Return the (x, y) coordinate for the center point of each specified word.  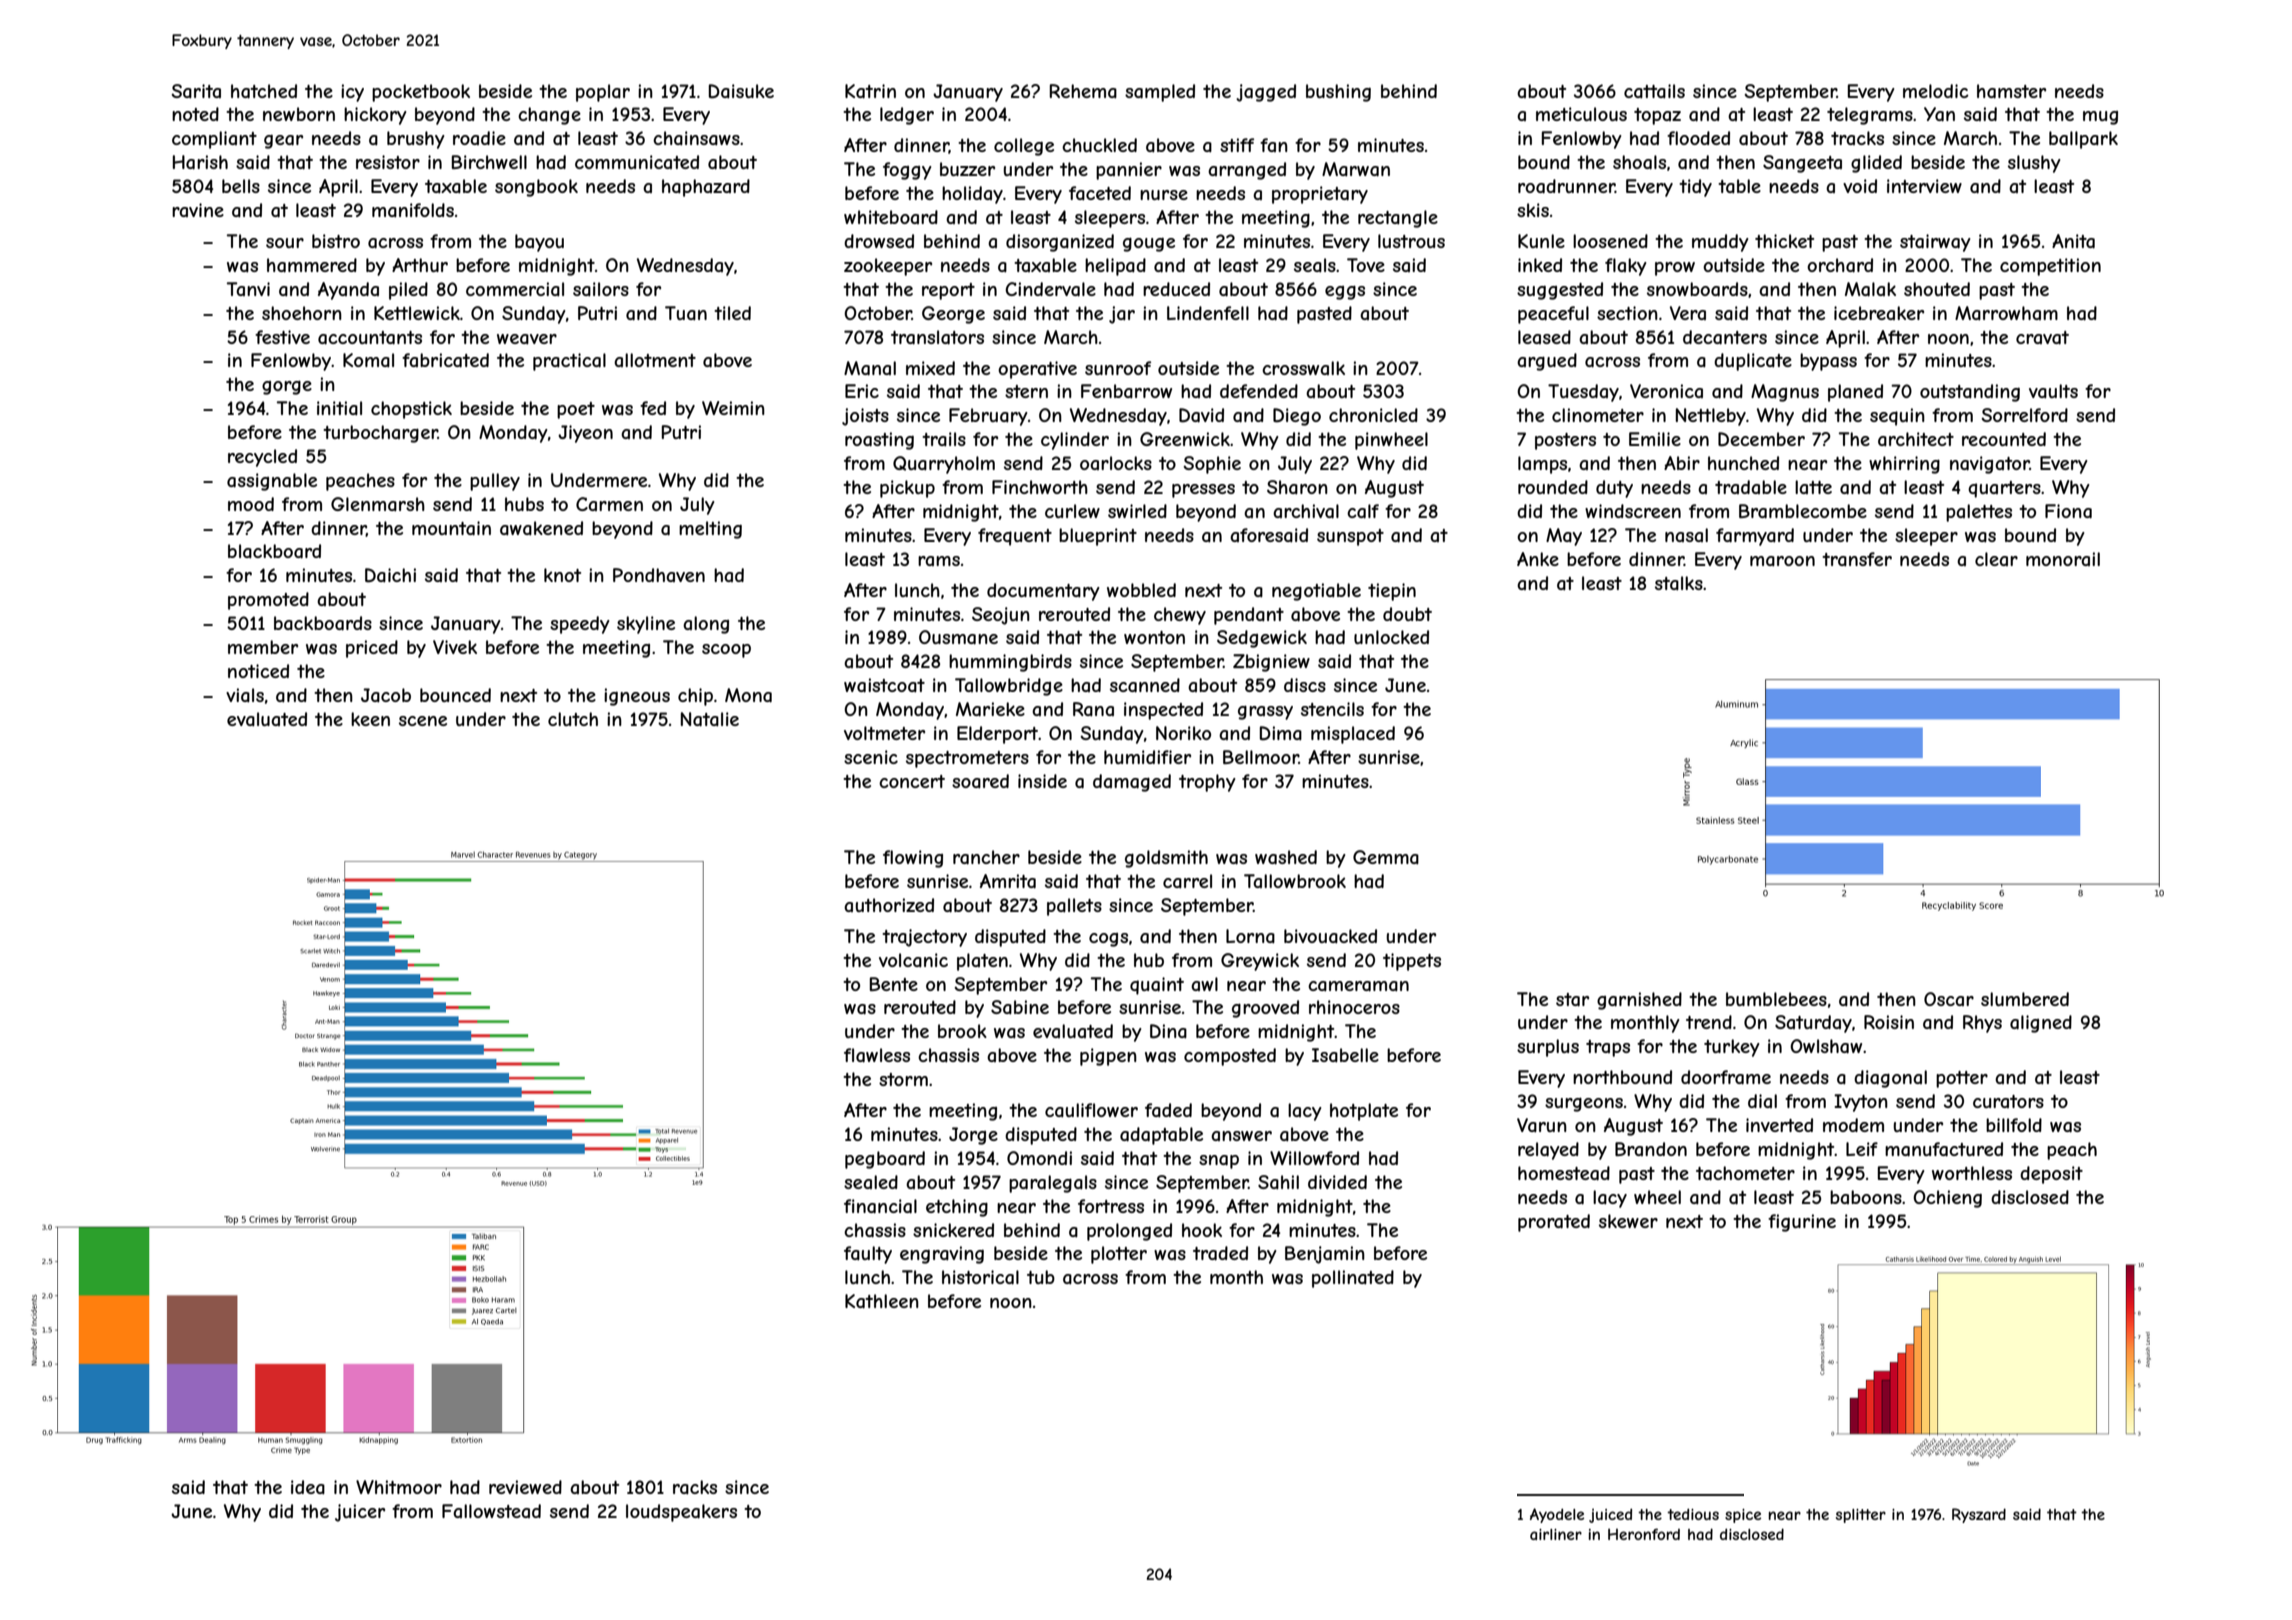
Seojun (1001, 616)
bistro (336, 241)
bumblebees (1776, 999)
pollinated (1353, 1279)
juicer (360, 1513)
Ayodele (1557, 1515)
